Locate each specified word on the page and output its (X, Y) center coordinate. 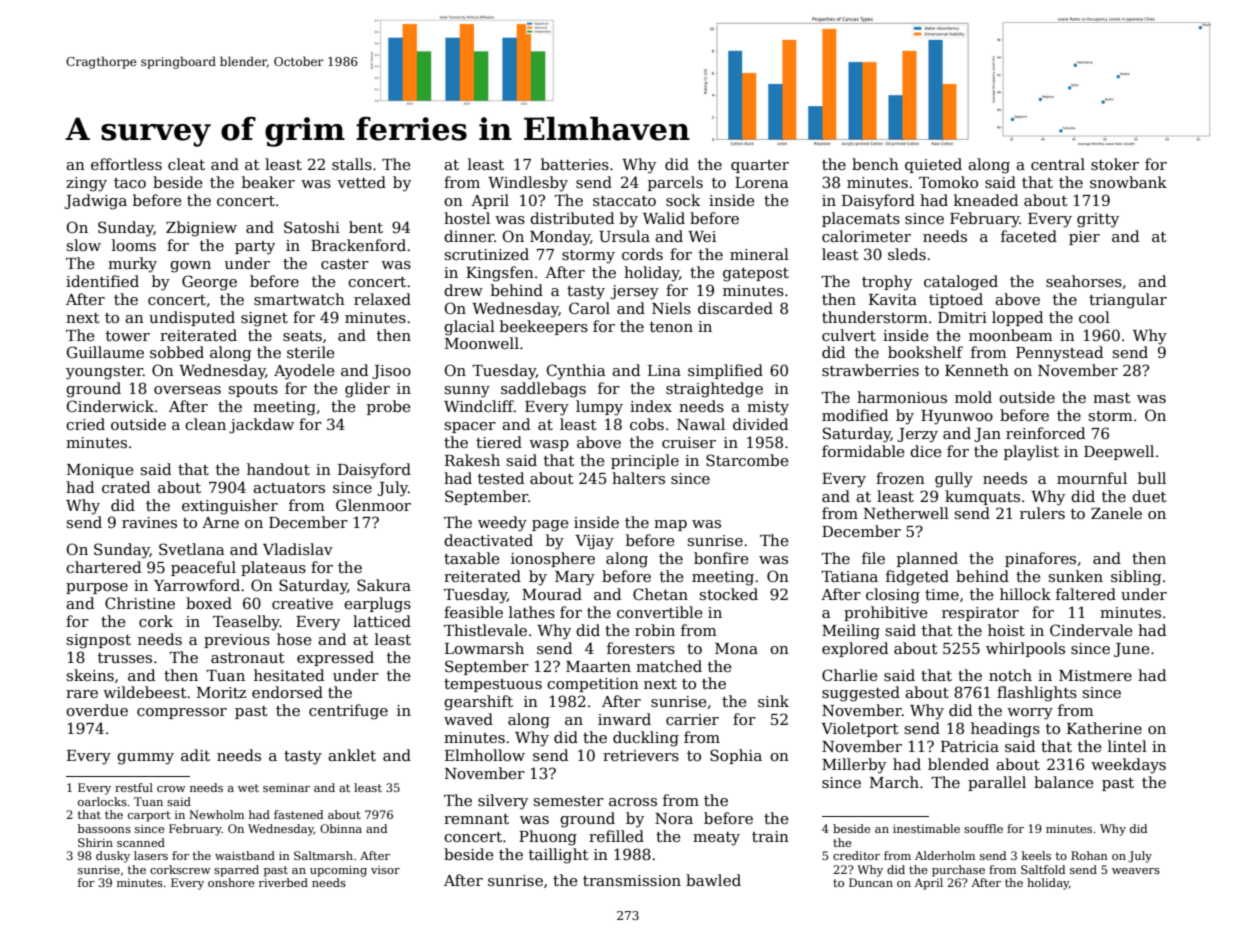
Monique (100, 471)
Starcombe (747, 460)
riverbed (283, 882)
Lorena (762, 182)
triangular (1128, 301)
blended (958, 764)
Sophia (736, 756)
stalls (352, 164)
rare (82, 694)
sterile (311, 352)
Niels (671, 308)
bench (875, 164)
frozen (900, 478)
